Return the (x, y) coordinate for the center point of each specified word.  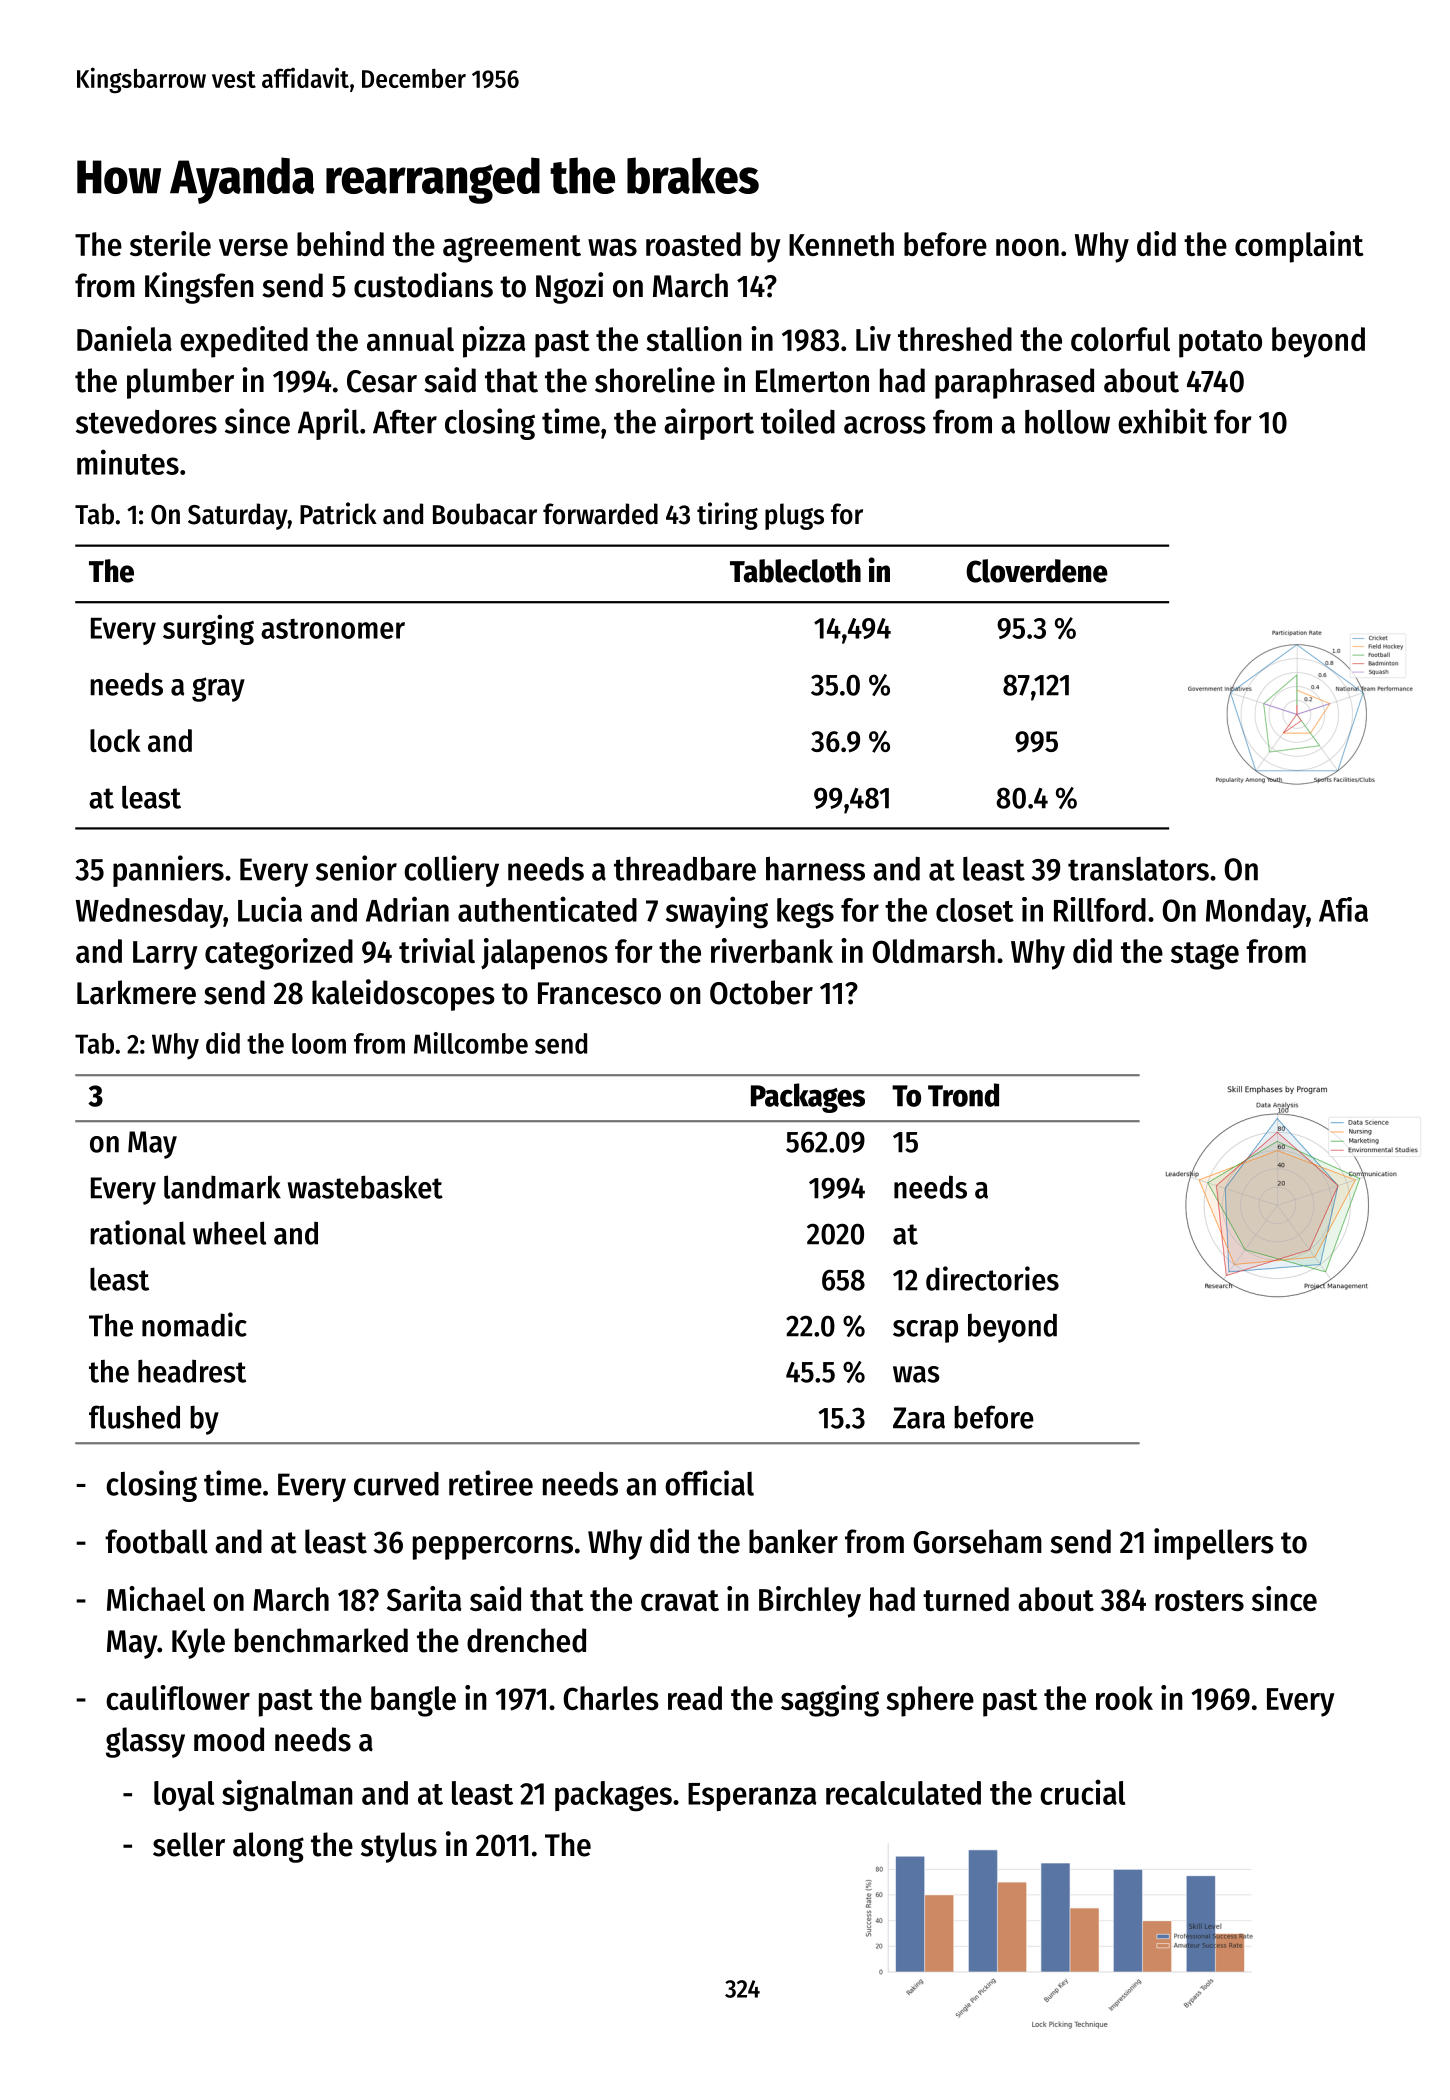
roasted (693, 244)
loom (319, 1043)
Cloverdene (1037, 571)
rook (1124, 1698)
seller (189, 1844)
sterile (170, 243)
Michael (156, 1598)
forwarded (600, 514)
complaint (1299, 247)
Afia (1343, 909)
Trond (963, 1095)
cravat (680, 1600)
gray (218, 689)
